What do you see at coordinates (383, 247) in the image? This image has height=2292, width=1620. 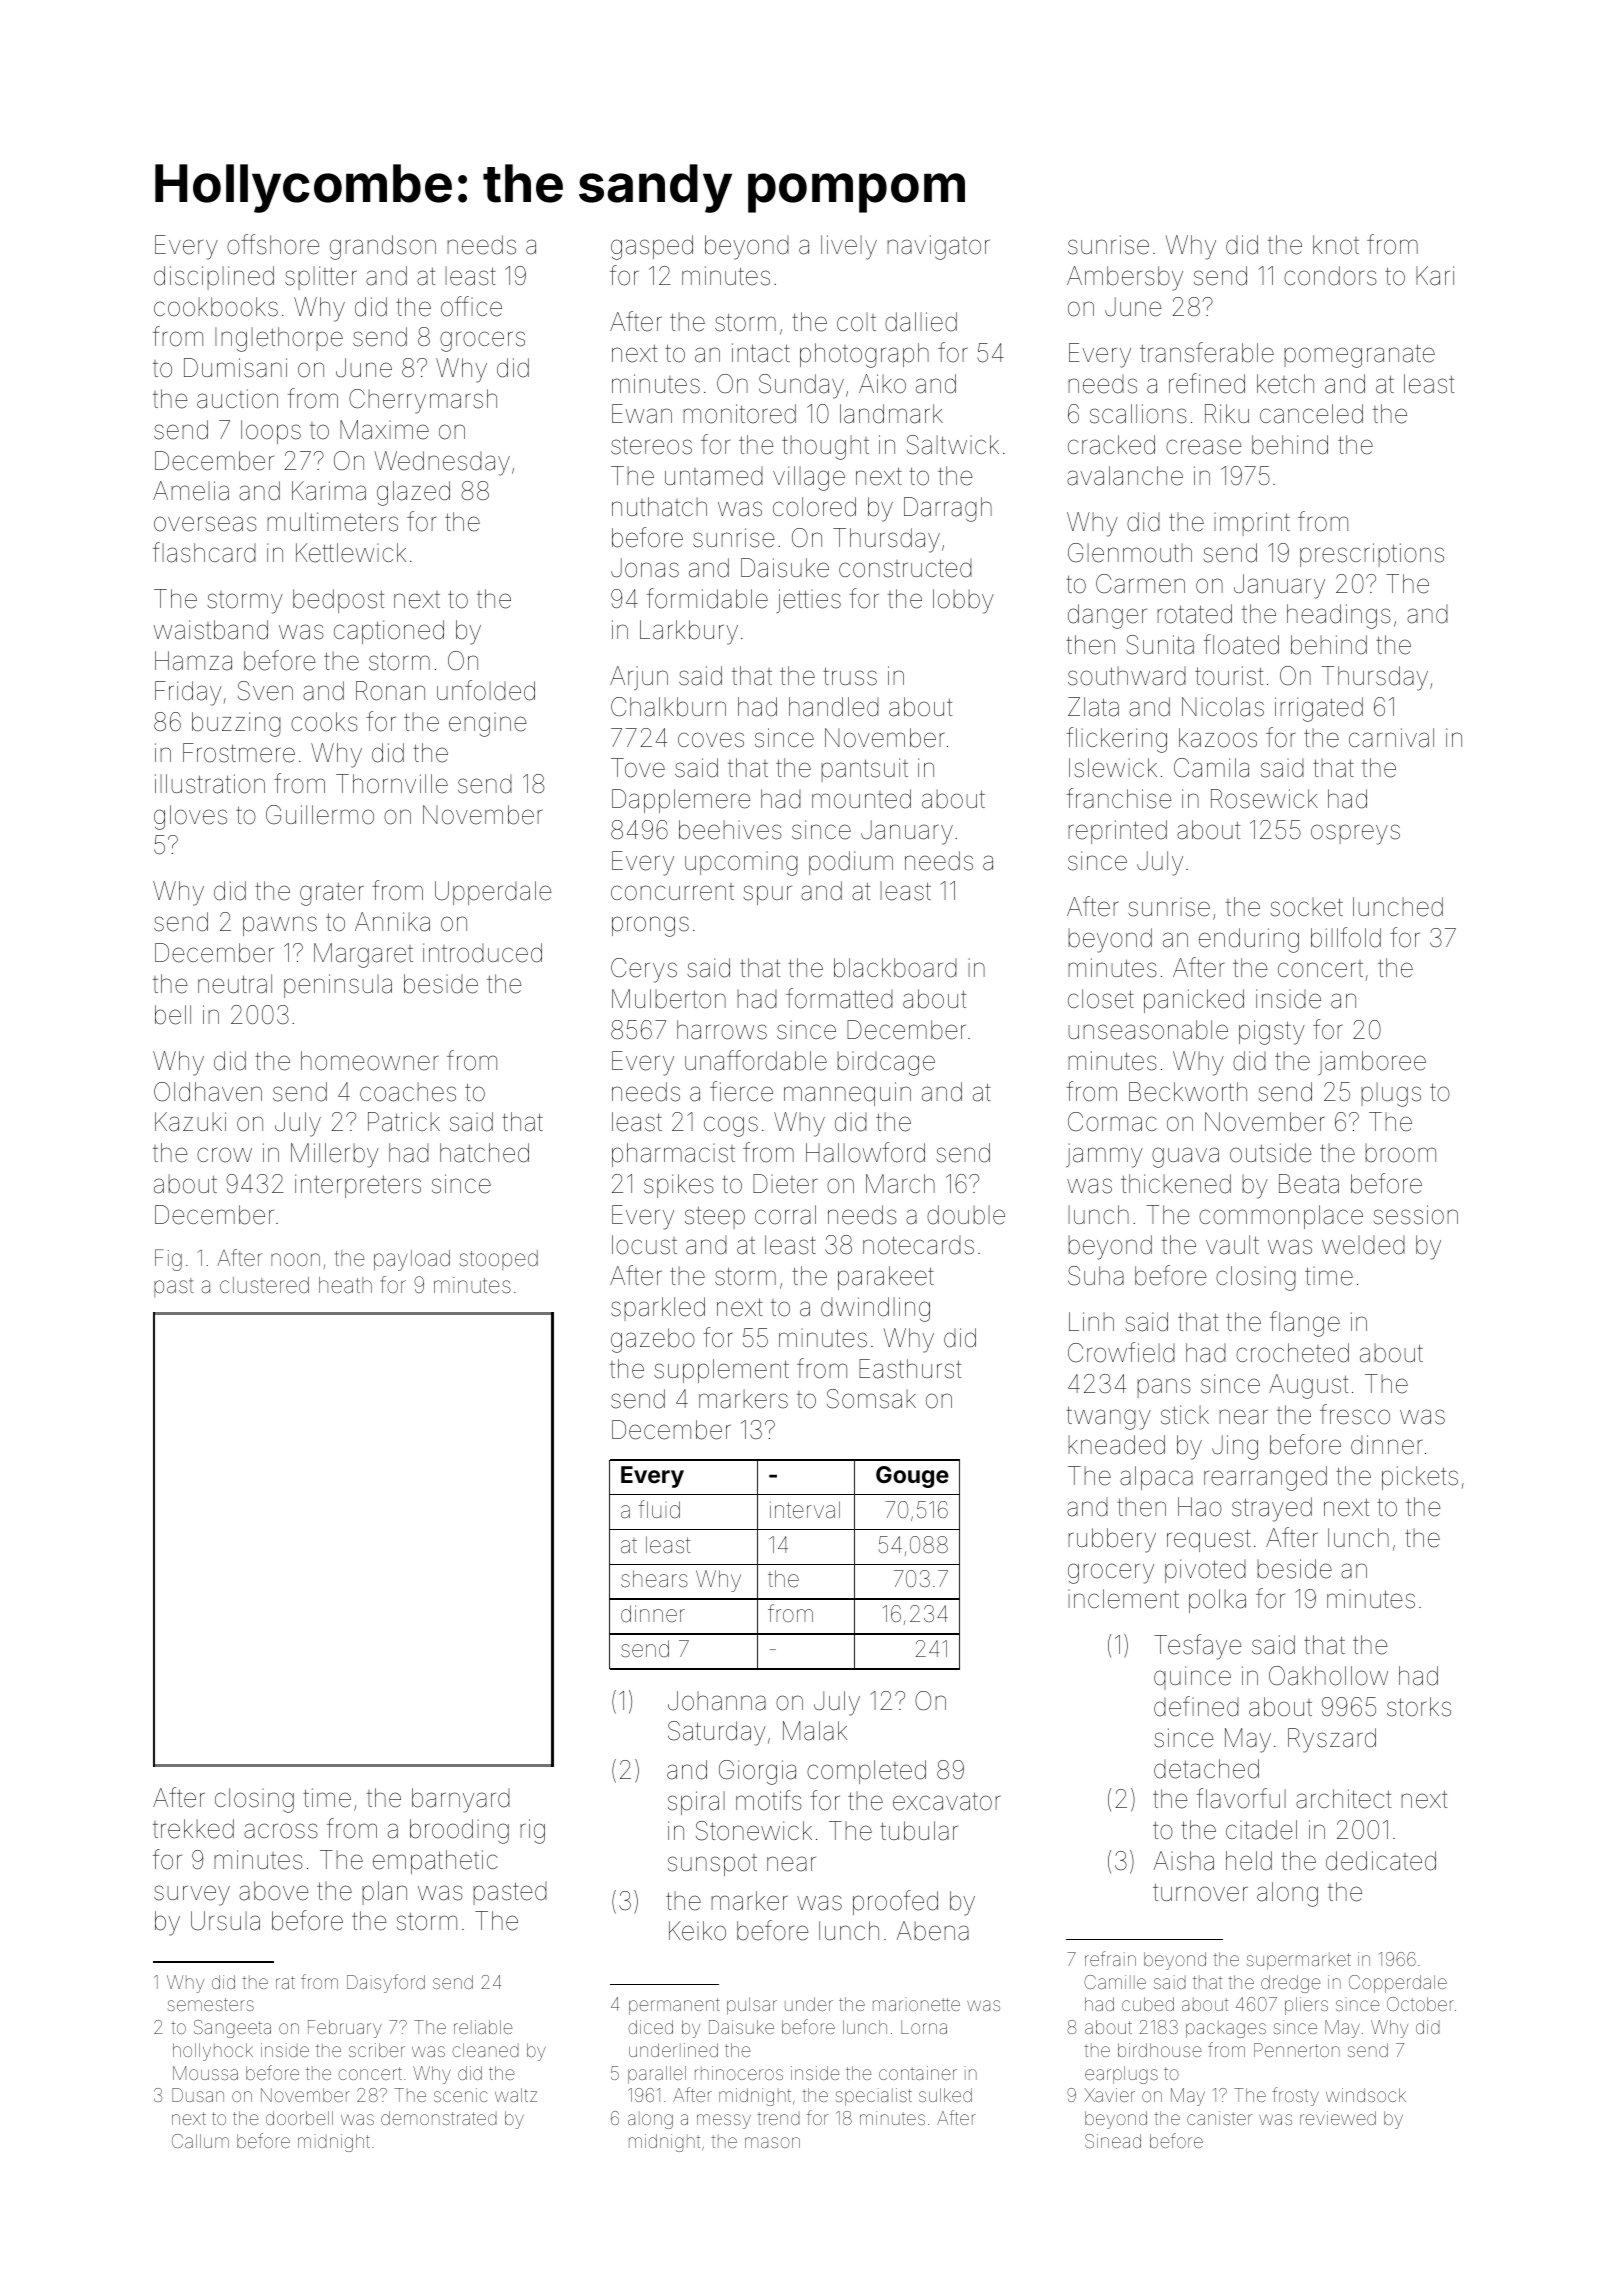 I see `grandson` at bounding box center [383, 247].
